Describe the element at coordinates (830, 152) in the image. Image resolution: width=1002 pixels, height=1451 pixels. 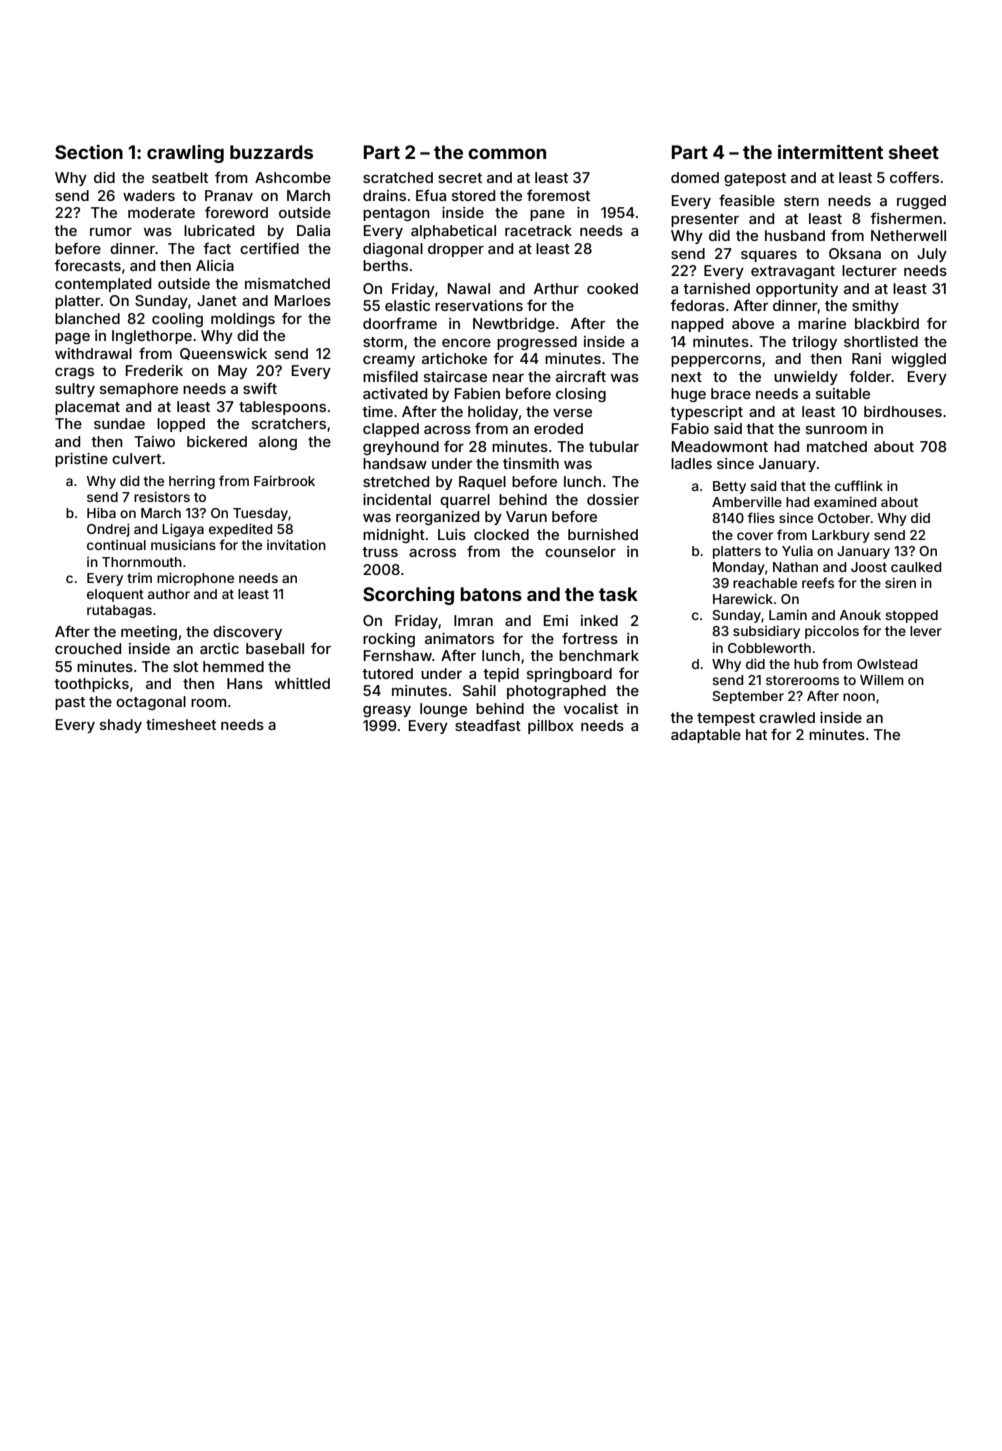
I see `intermittent` at that location.
